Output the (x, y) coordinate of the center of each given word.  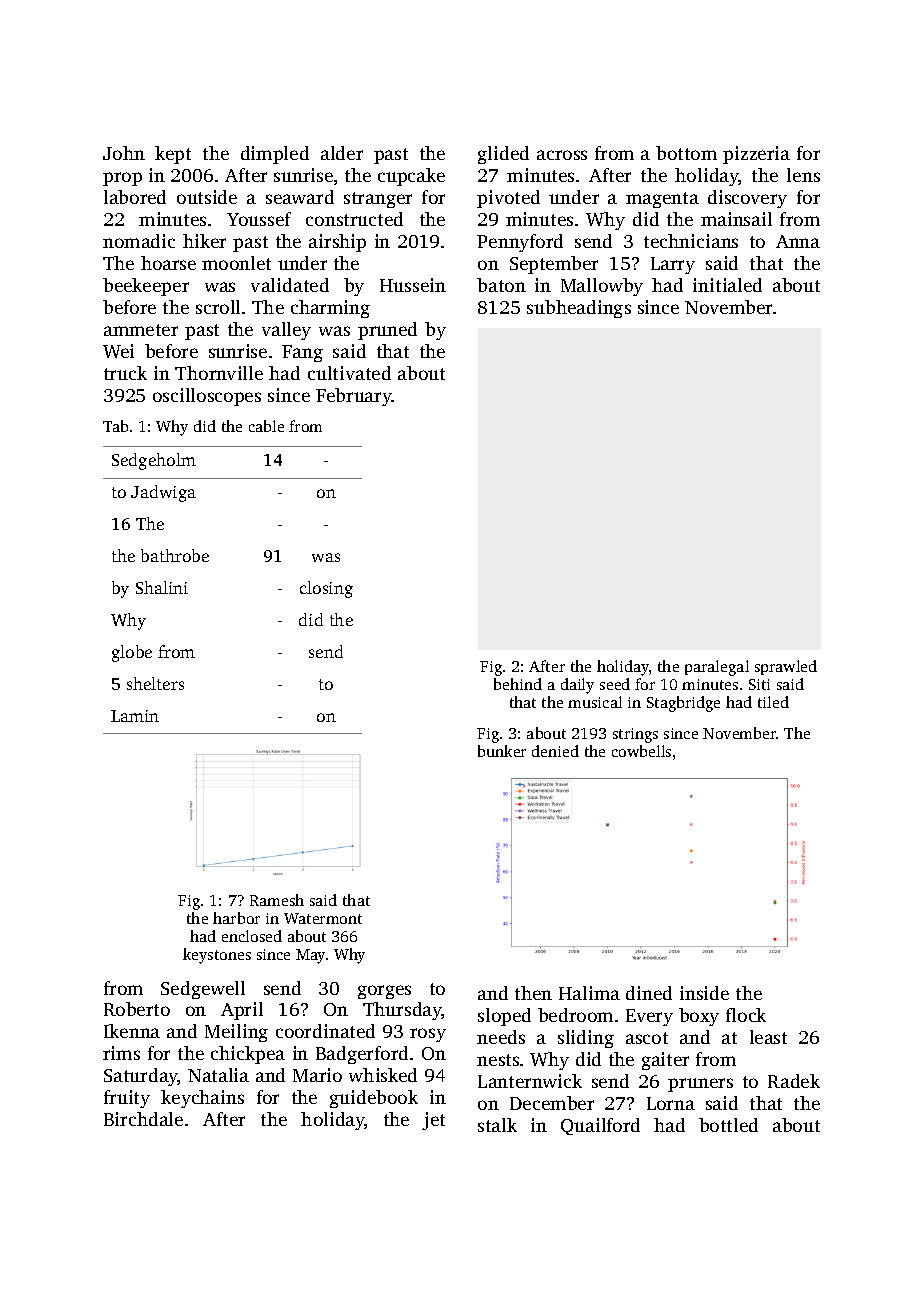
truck (125, 373)
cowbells (641, 751)
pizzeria (756, 155)
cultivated (349, 373)
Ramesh (277, 900)
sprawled (786, 667)
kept (173, 155)
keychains (202, 1099)
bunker (502, 751)
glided (503, 155)
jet (433, 1121)
